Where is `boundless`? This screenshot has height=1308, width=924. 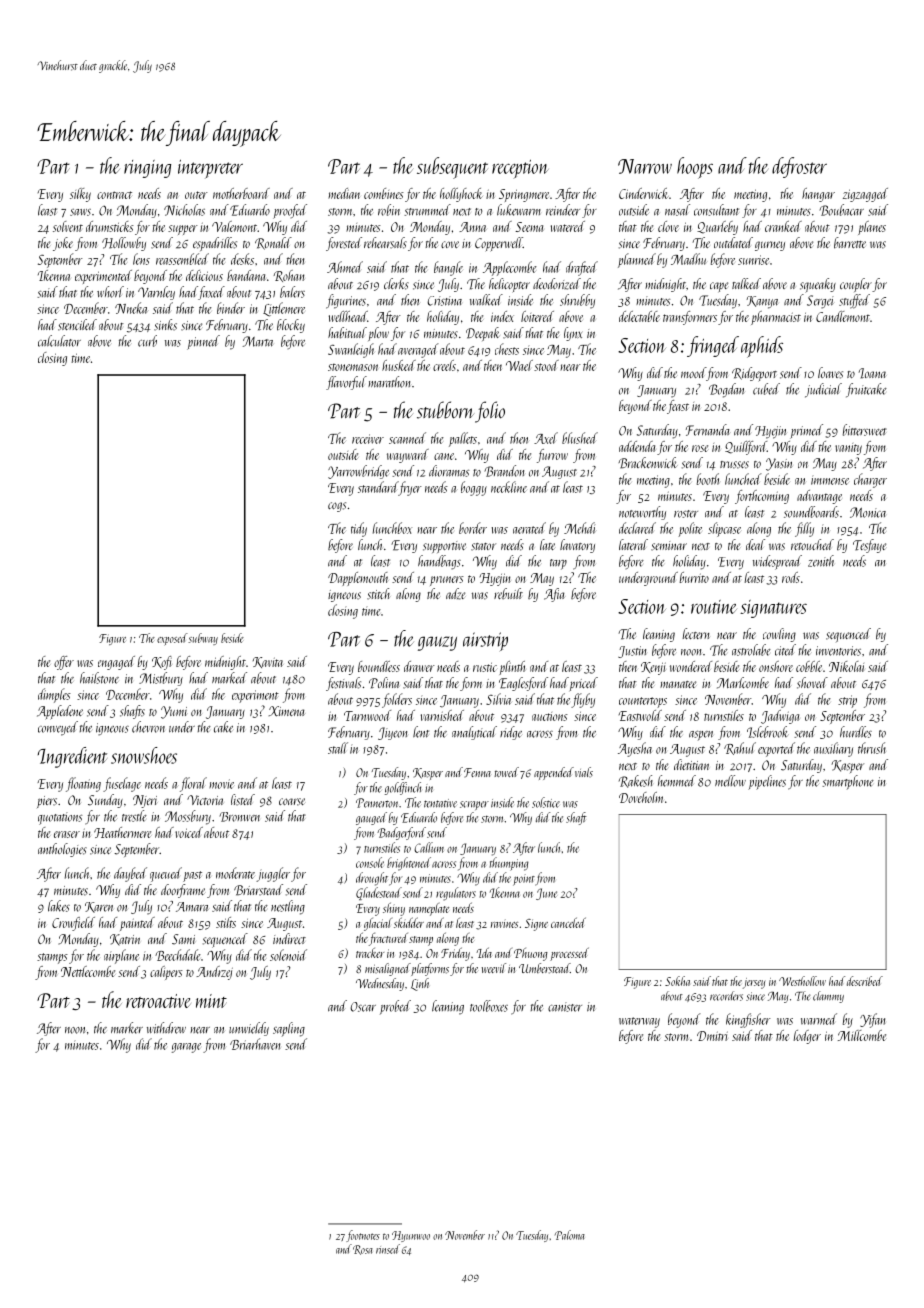
boundless is located at coordinates (379, 666).
